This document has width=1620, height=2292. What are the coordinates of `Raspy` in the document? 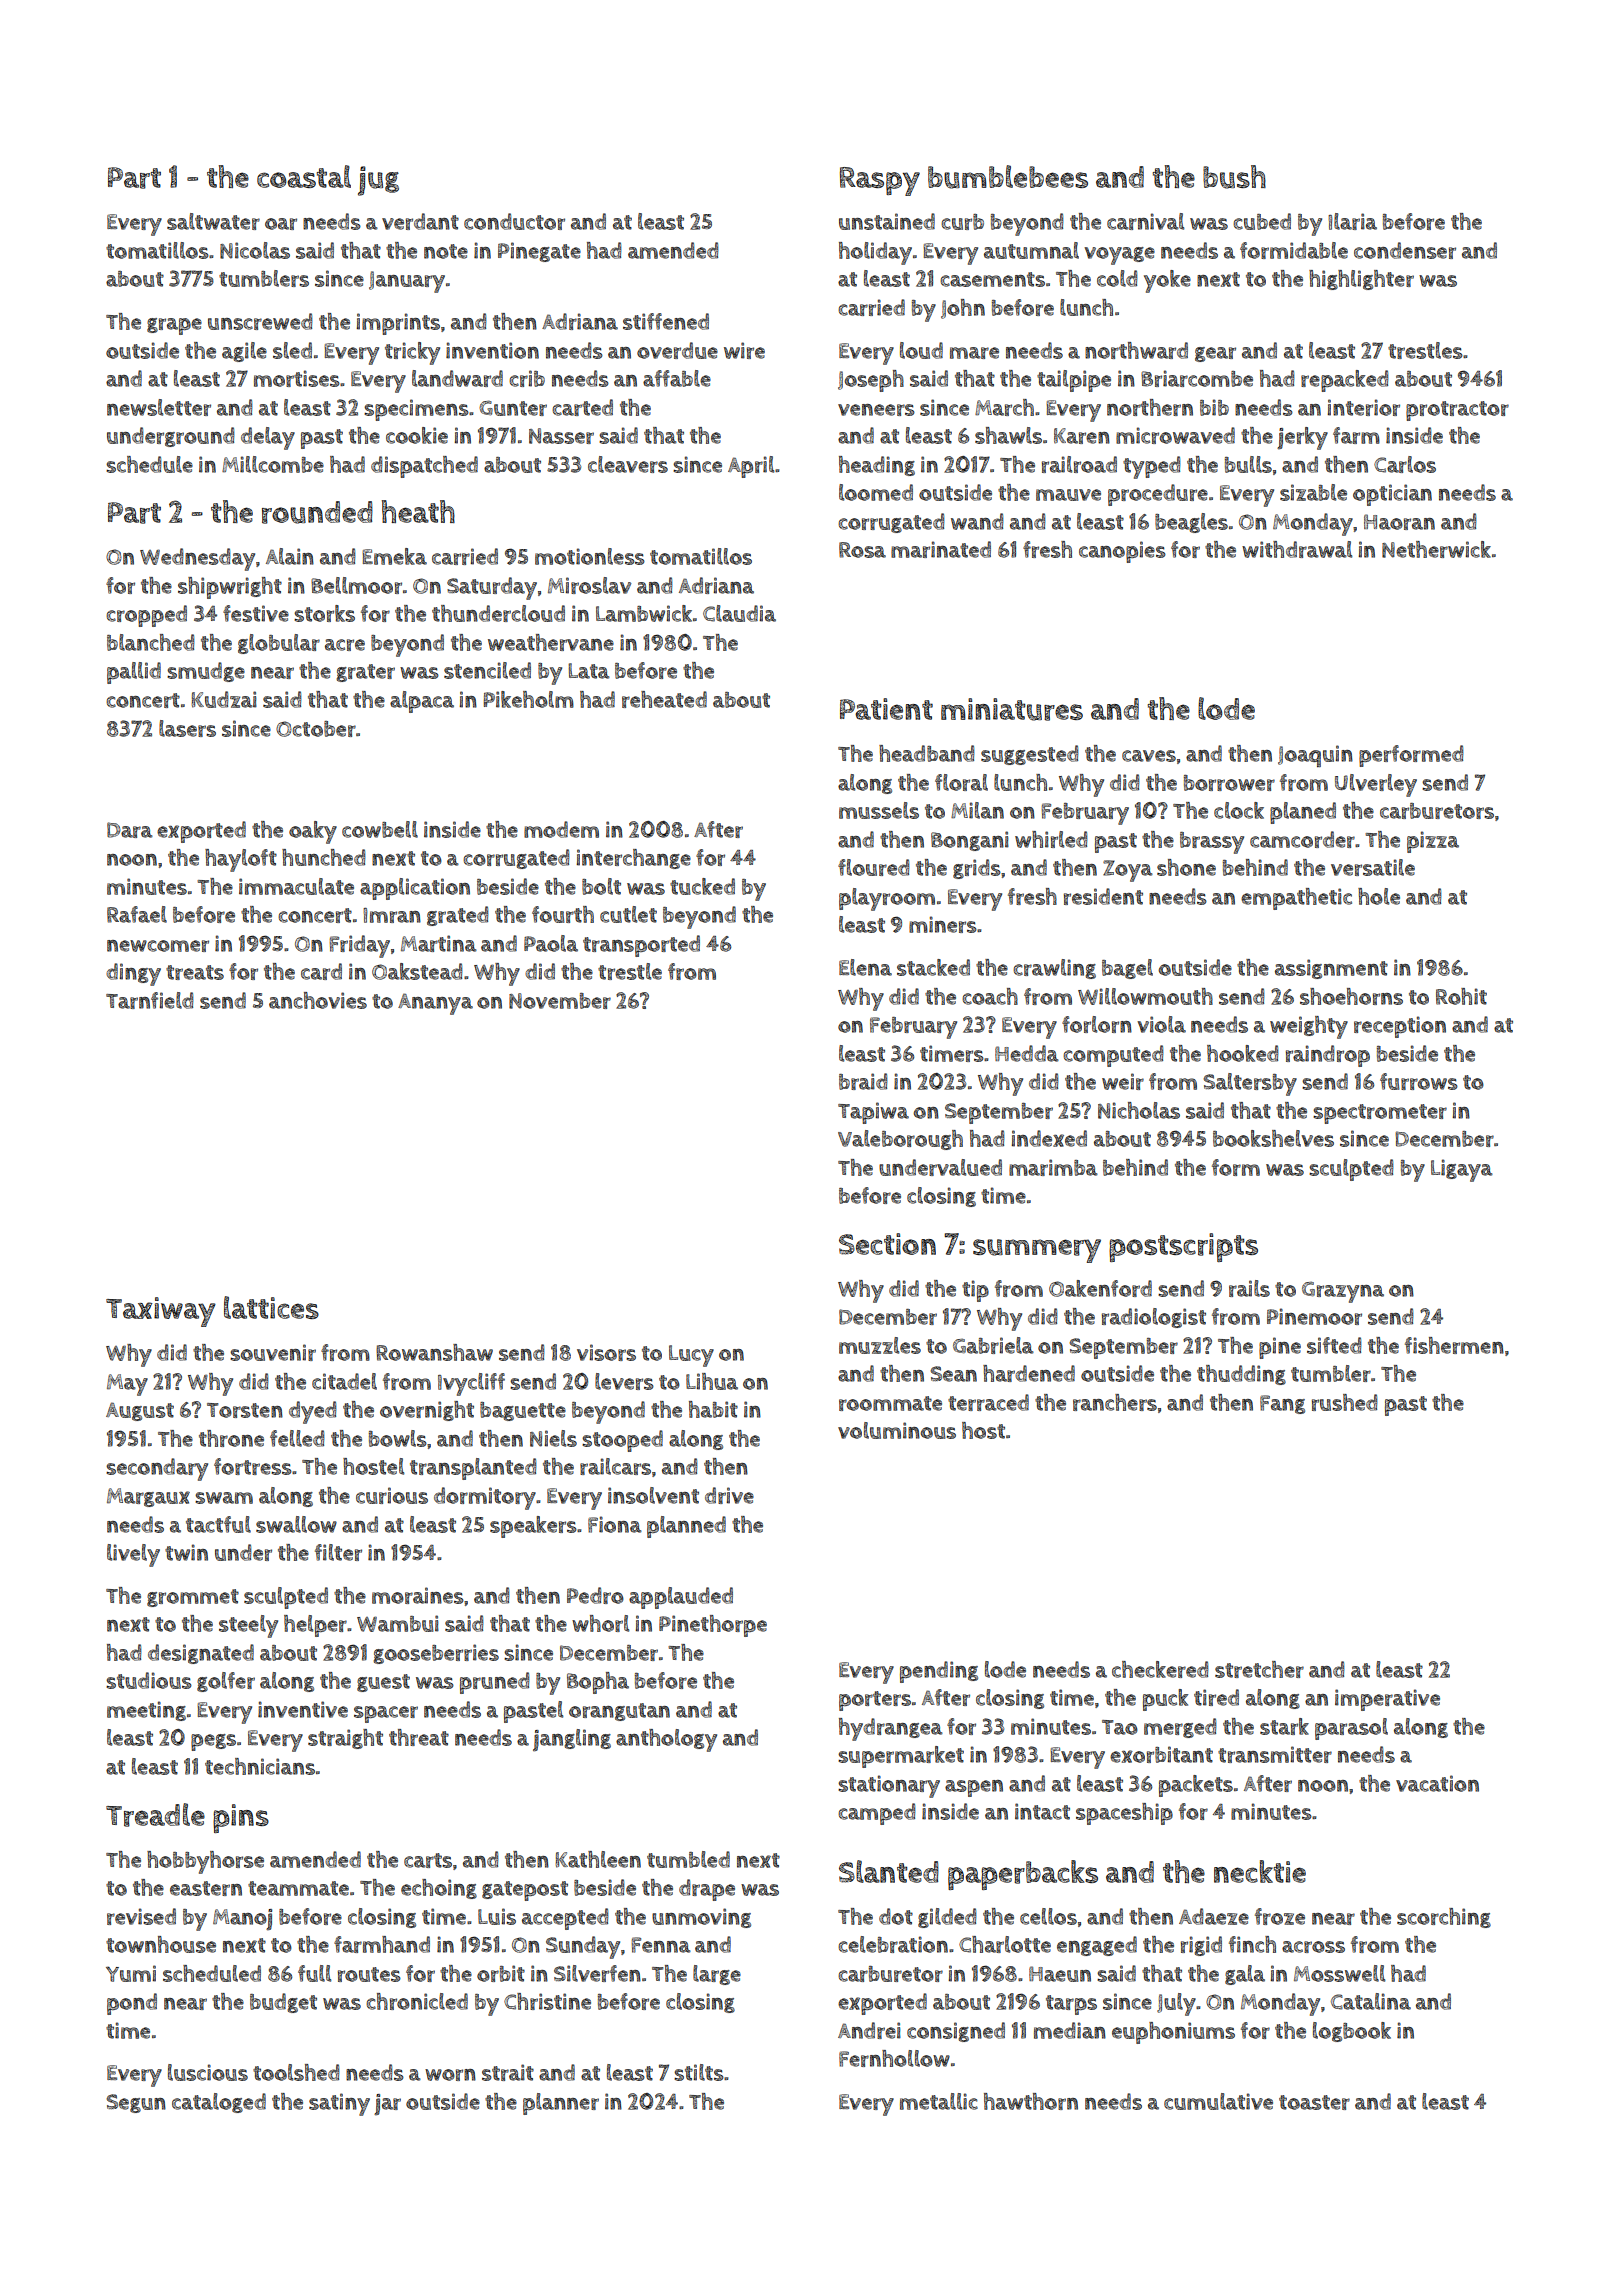 It's located at (880, 181).
